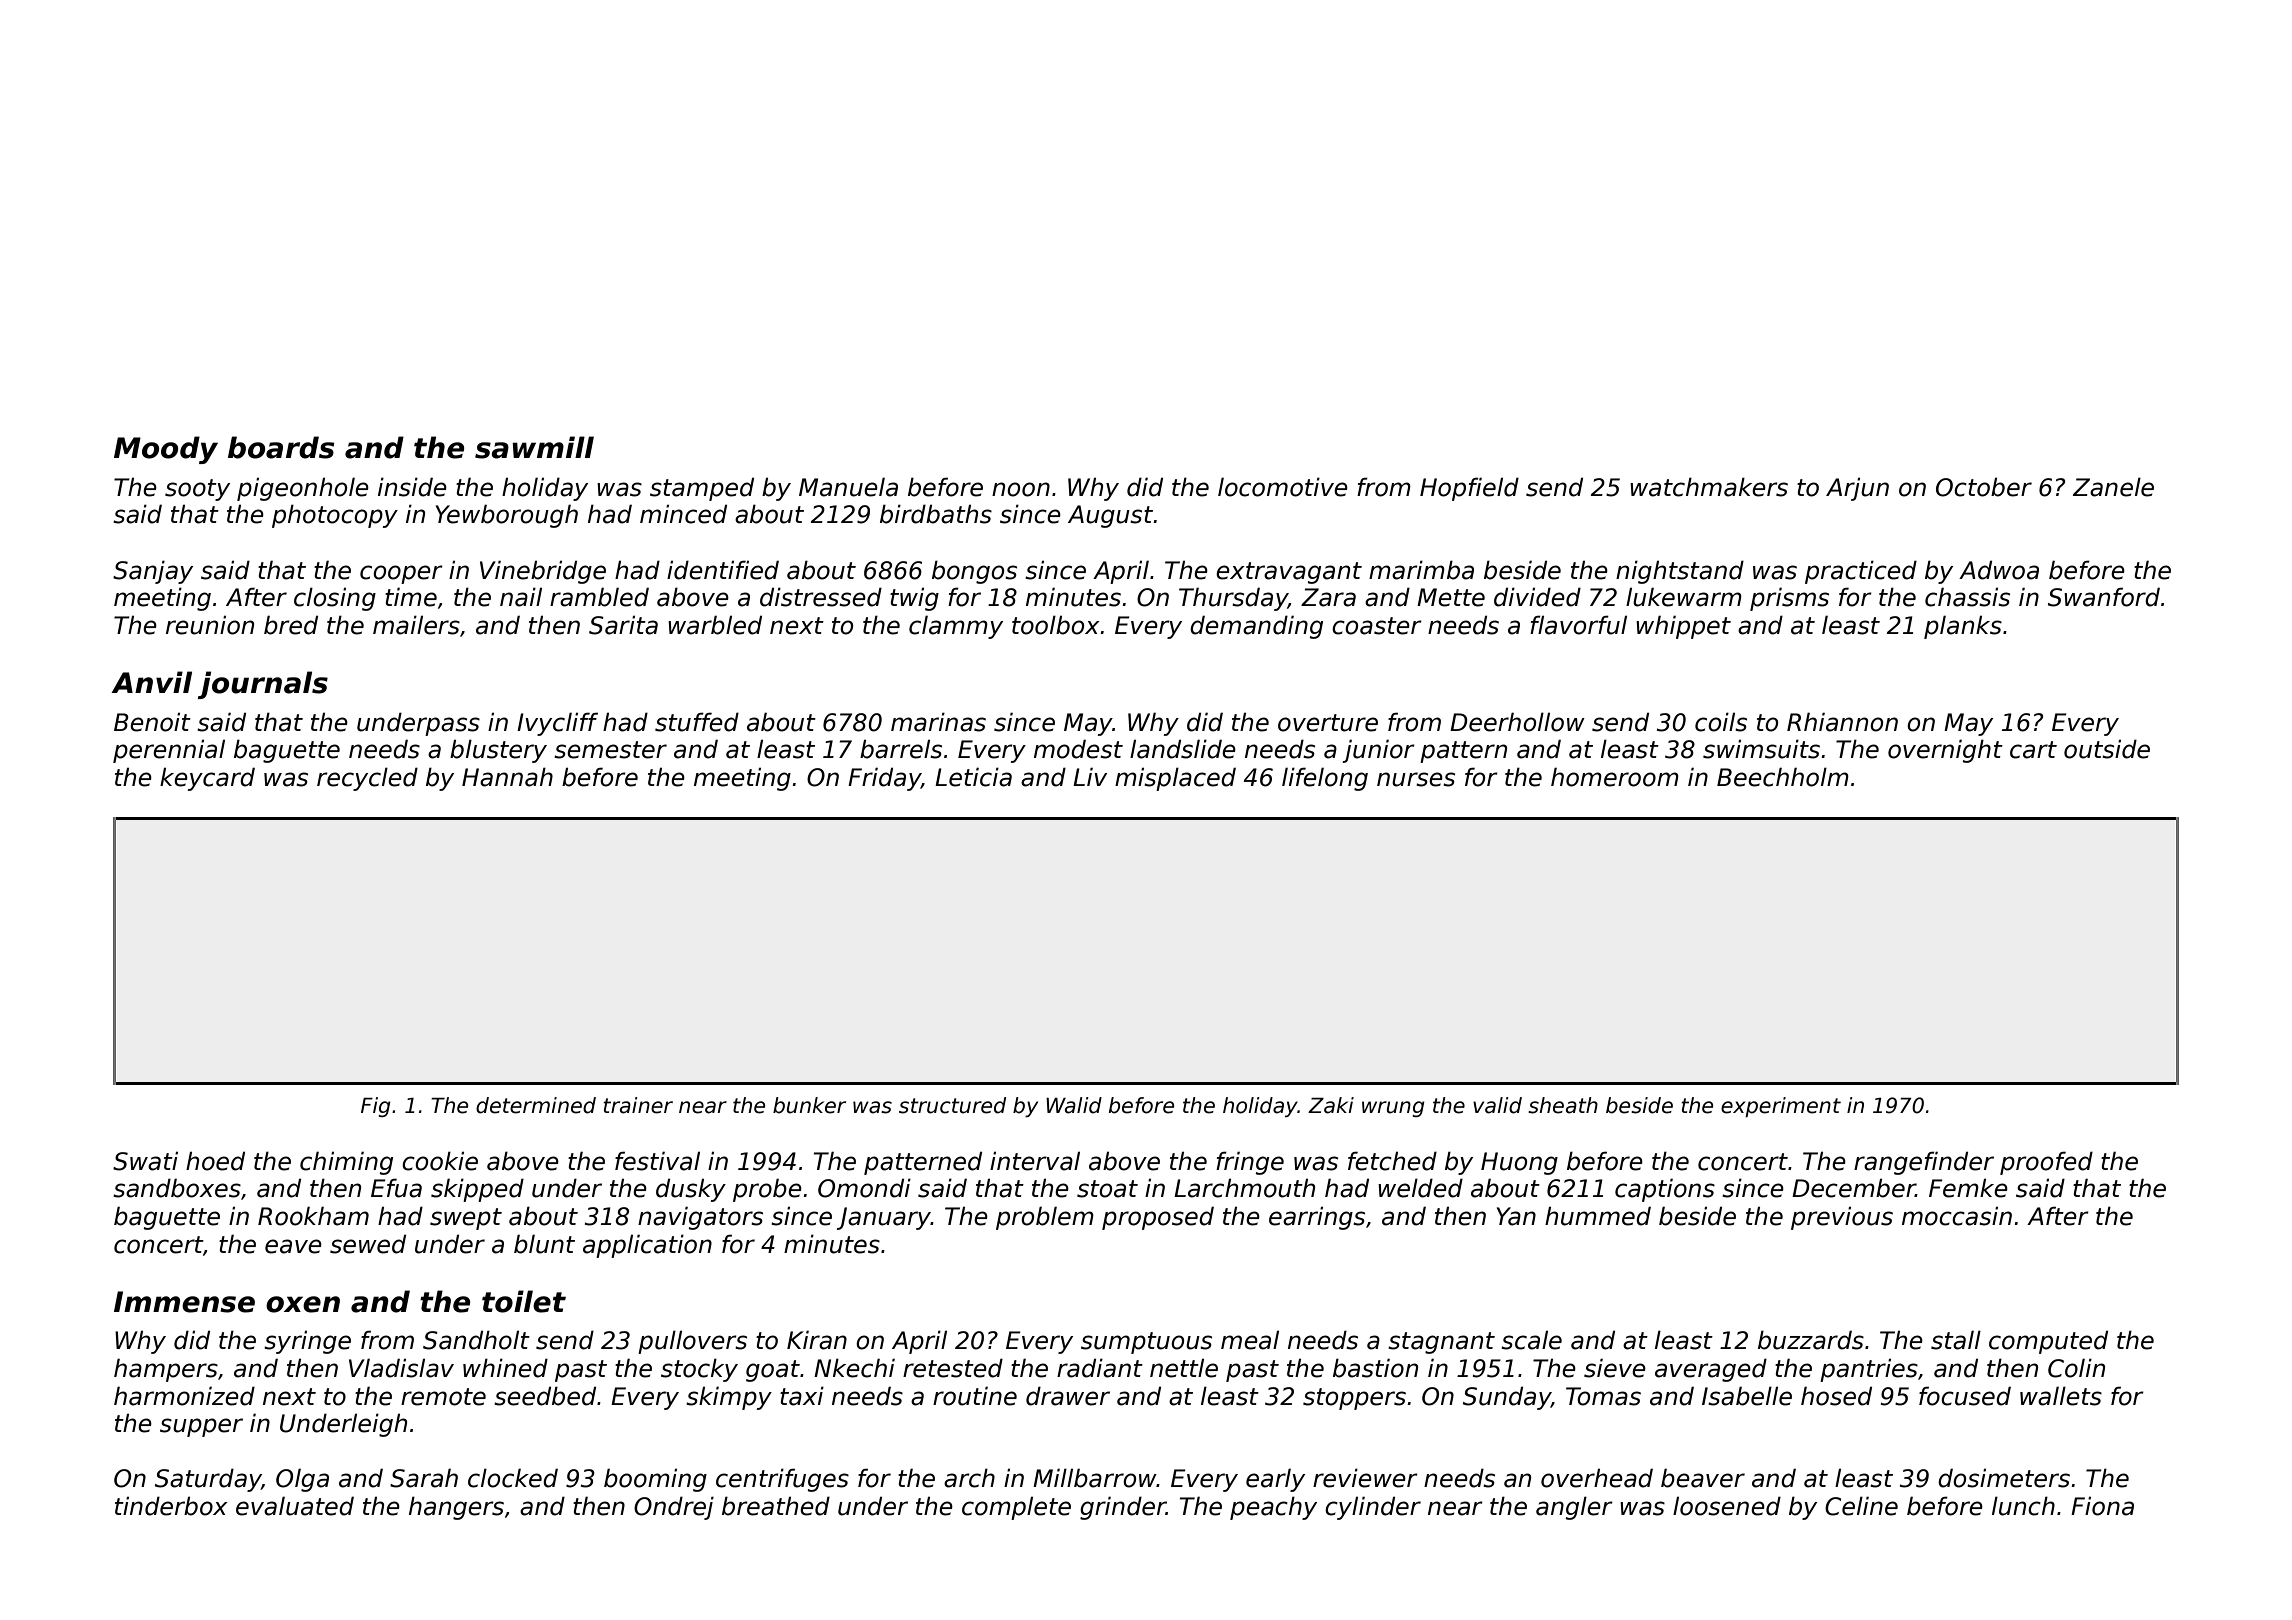 This document has width=2292, height=1620. What do you see at coordinates (854, 1368) in the document?
I see `Nkechi` at bounding box center [854, 1368].
